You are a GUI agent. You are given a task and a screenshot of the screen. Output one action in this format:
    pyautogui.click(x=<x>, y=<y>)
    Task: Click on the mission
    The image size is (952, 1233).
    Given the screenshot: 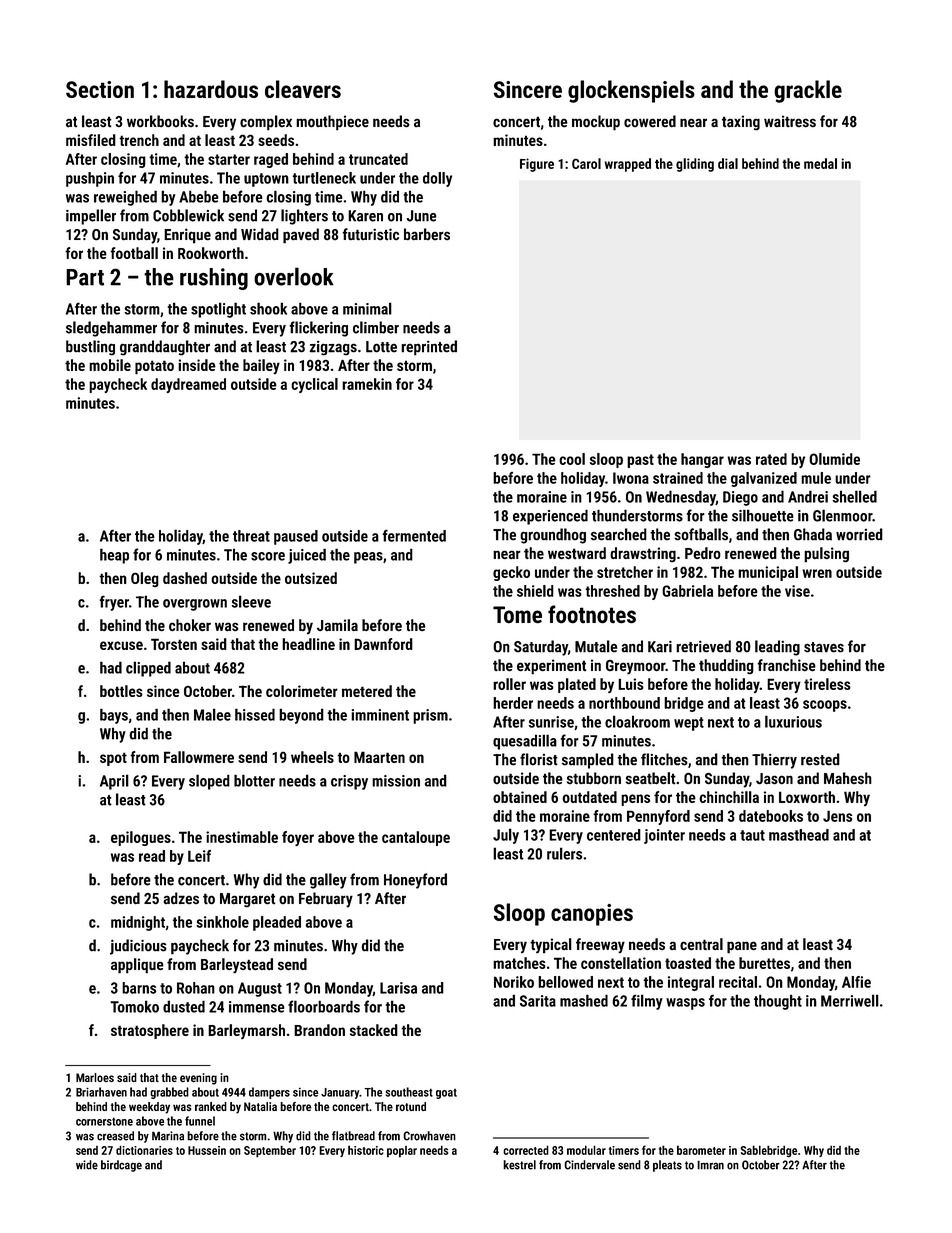 What is the action you would take?
    pyautogui.click(x=396, y=781)
